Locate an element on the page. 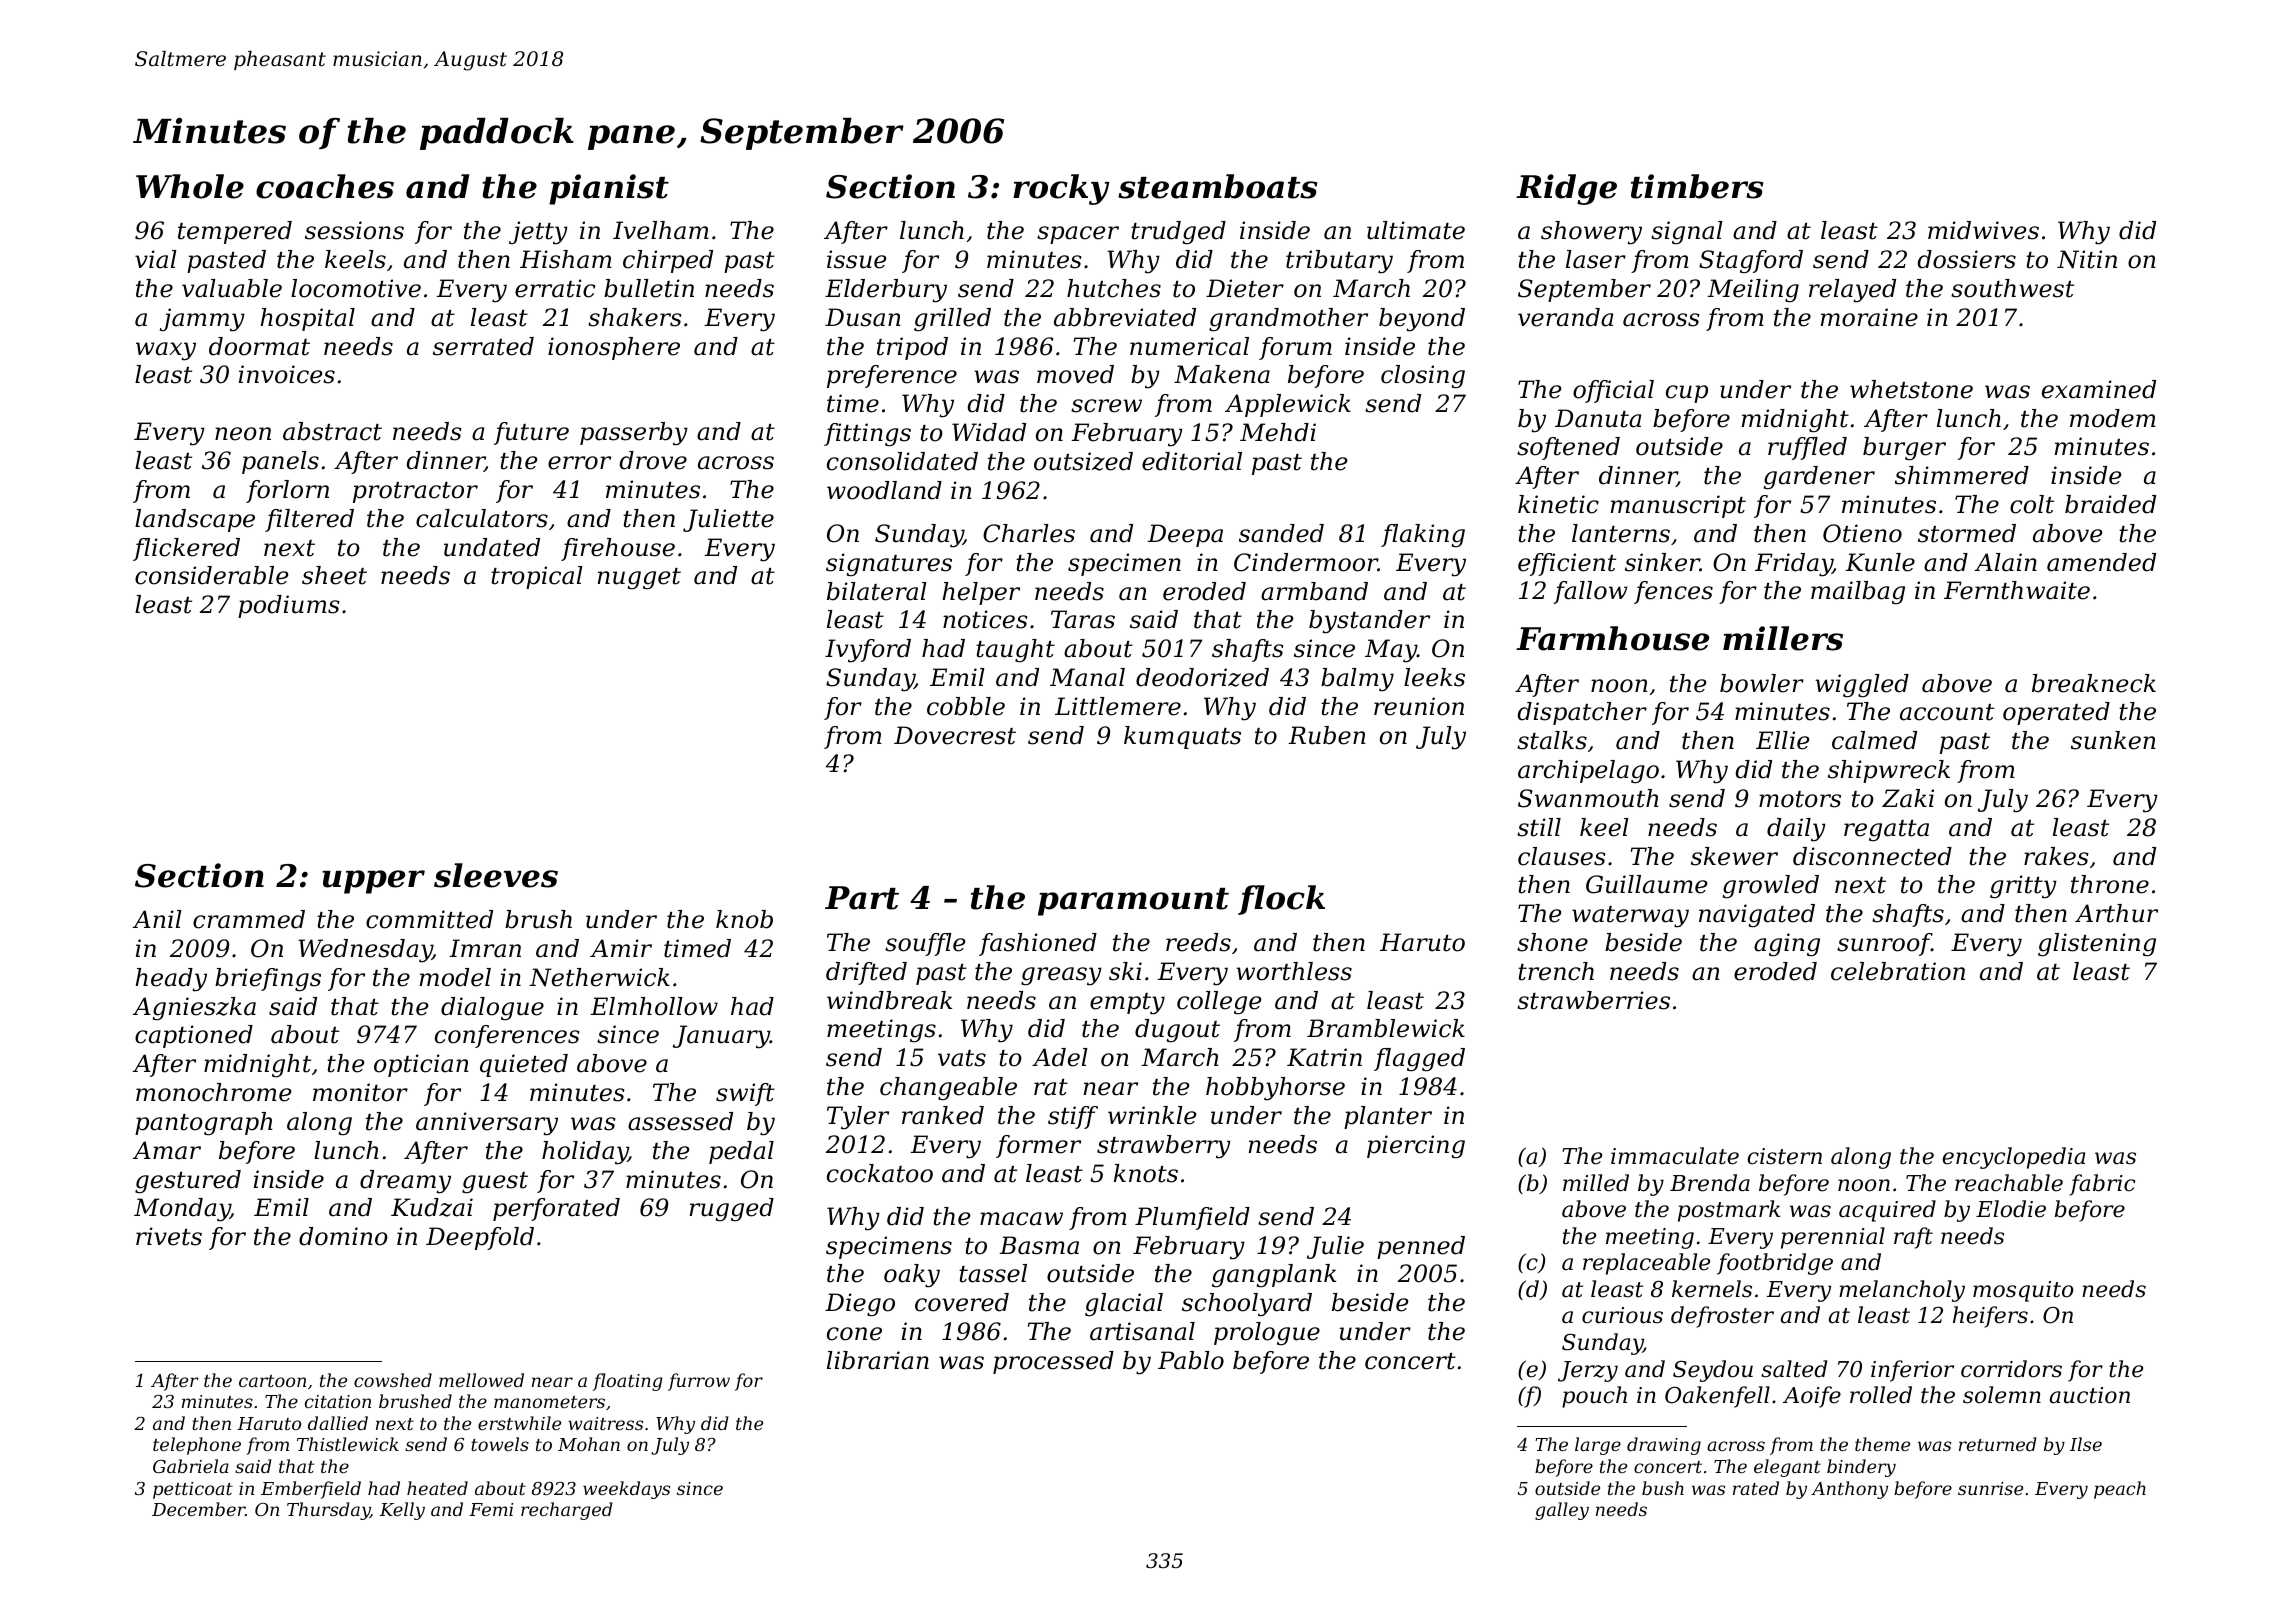  rivets is located at coordinates (169, 1236).
